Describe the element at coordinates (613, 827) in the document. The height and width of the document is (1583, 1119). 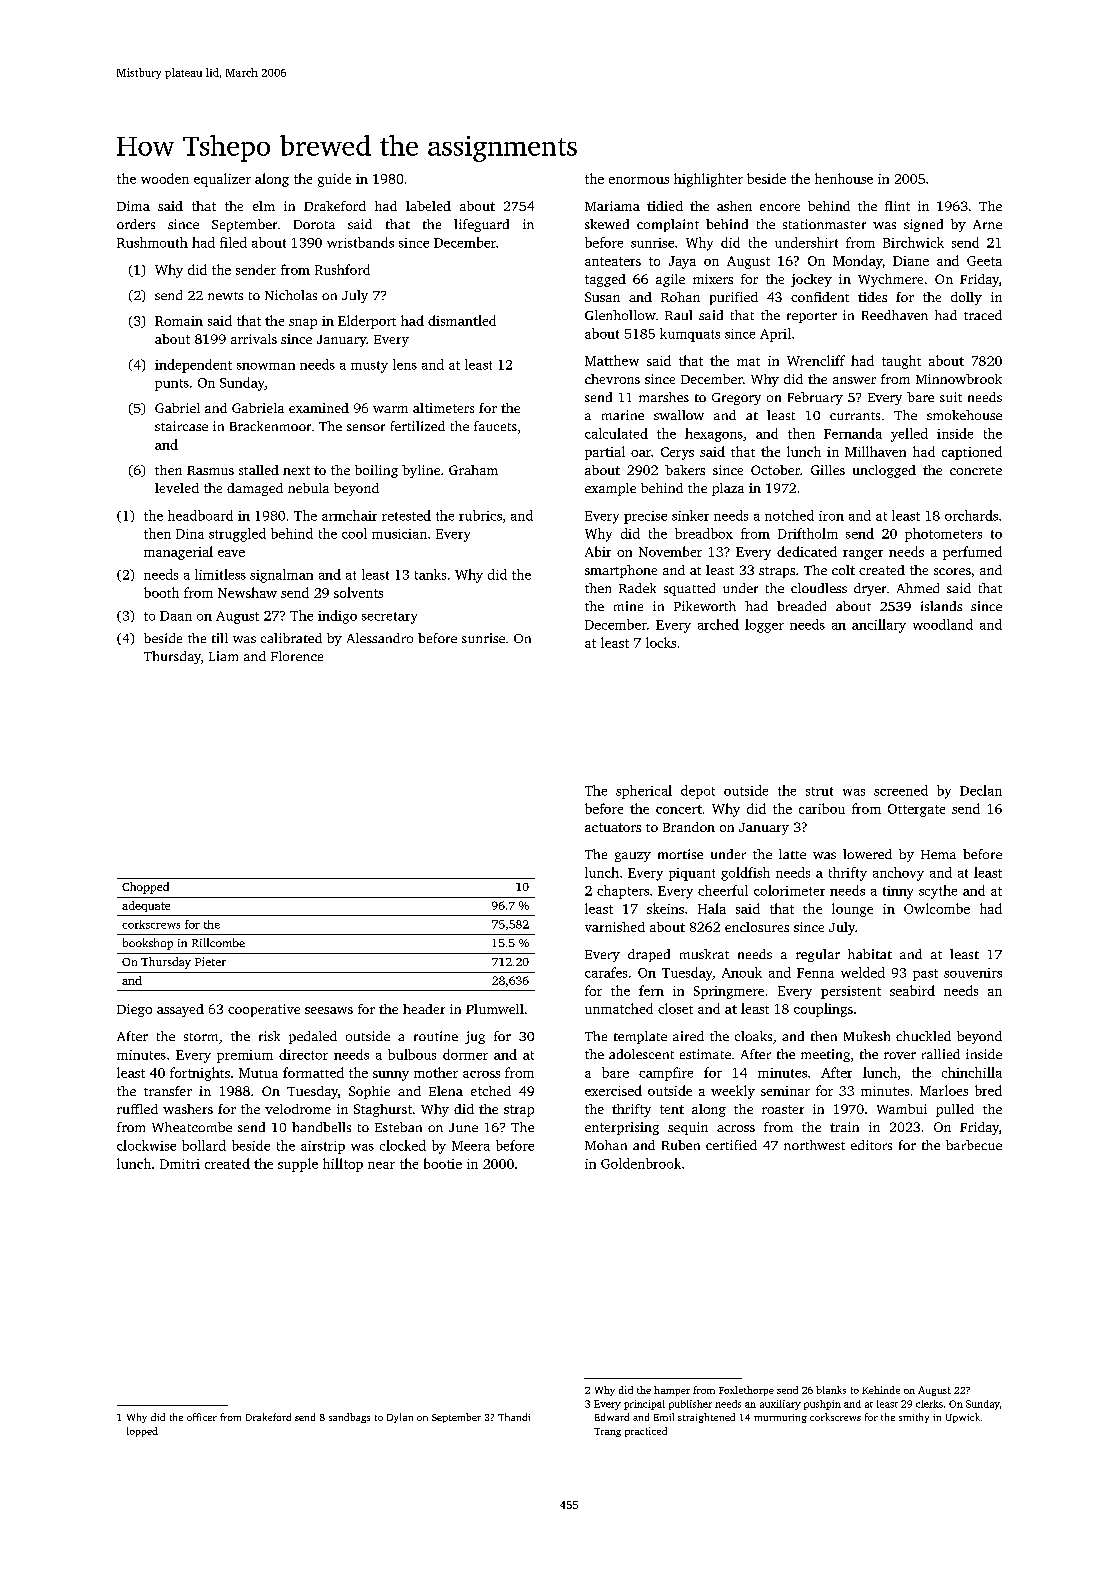
I see `actuators` at that location.
